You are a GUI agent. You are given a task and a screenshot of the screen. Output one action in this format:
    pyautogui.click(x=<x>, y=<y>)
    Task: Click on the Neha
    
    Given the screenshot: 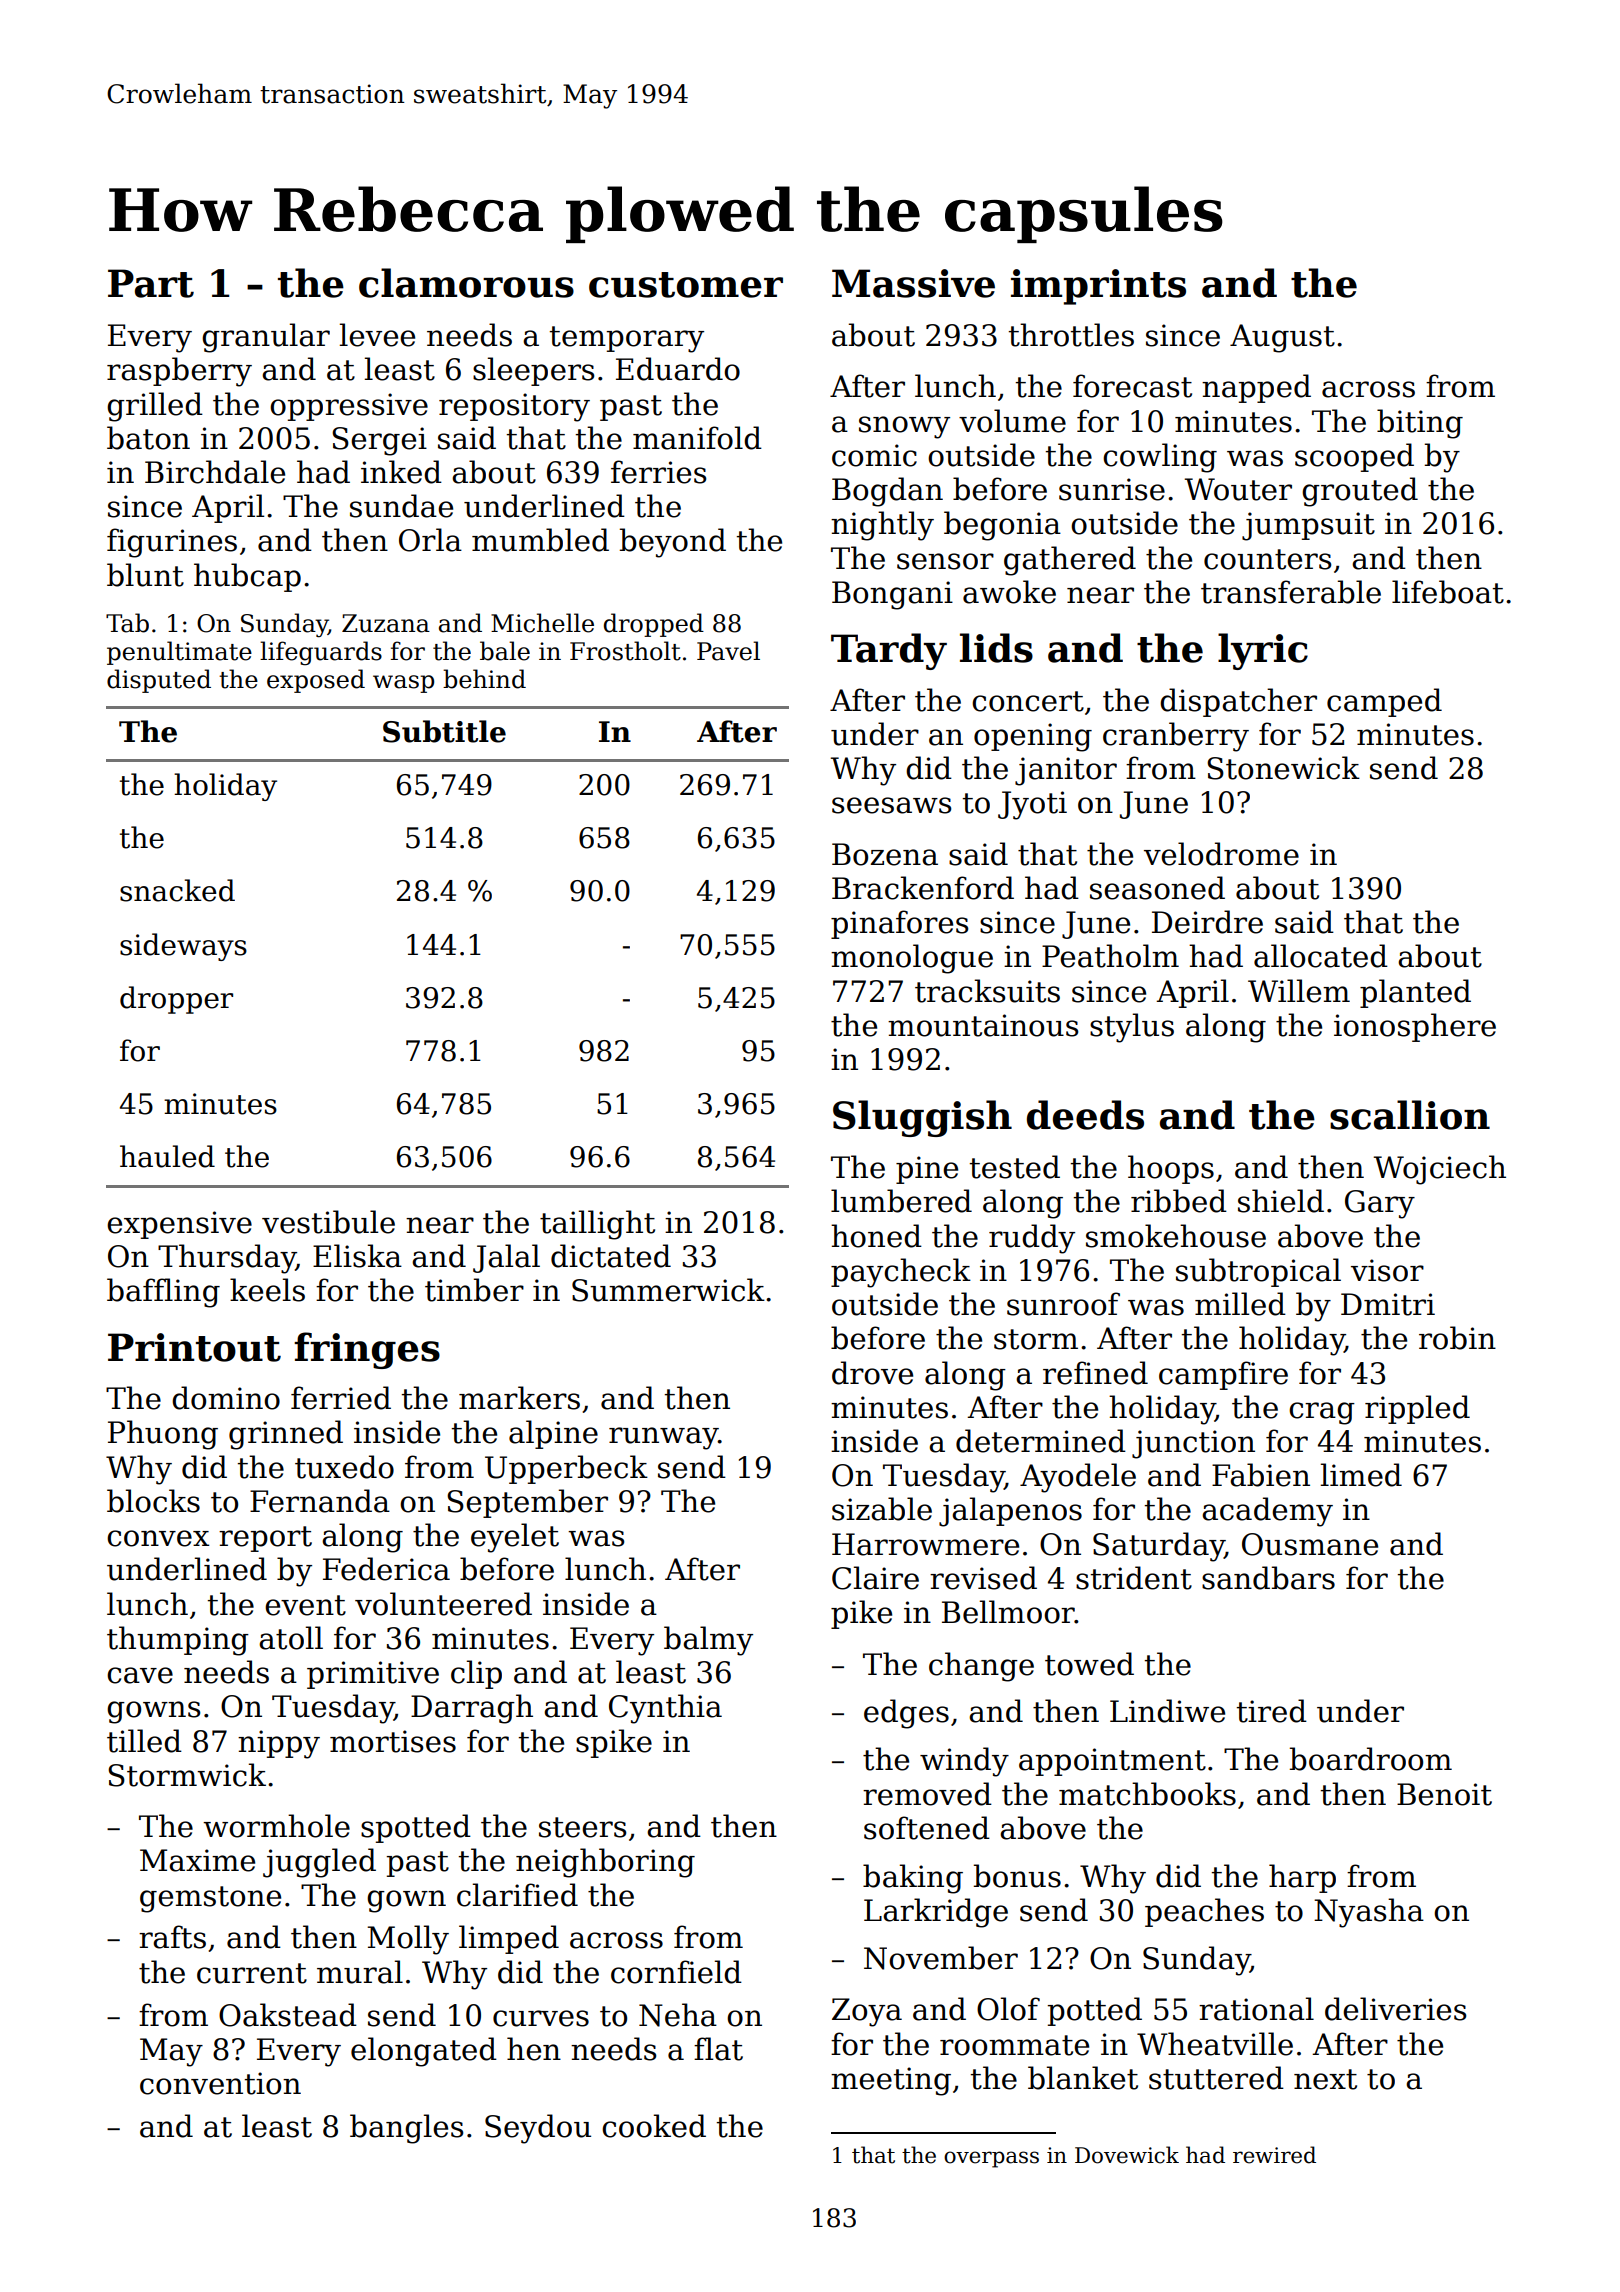 What is the action you would take?
    pyautogui.click(x=678, y=2015)
